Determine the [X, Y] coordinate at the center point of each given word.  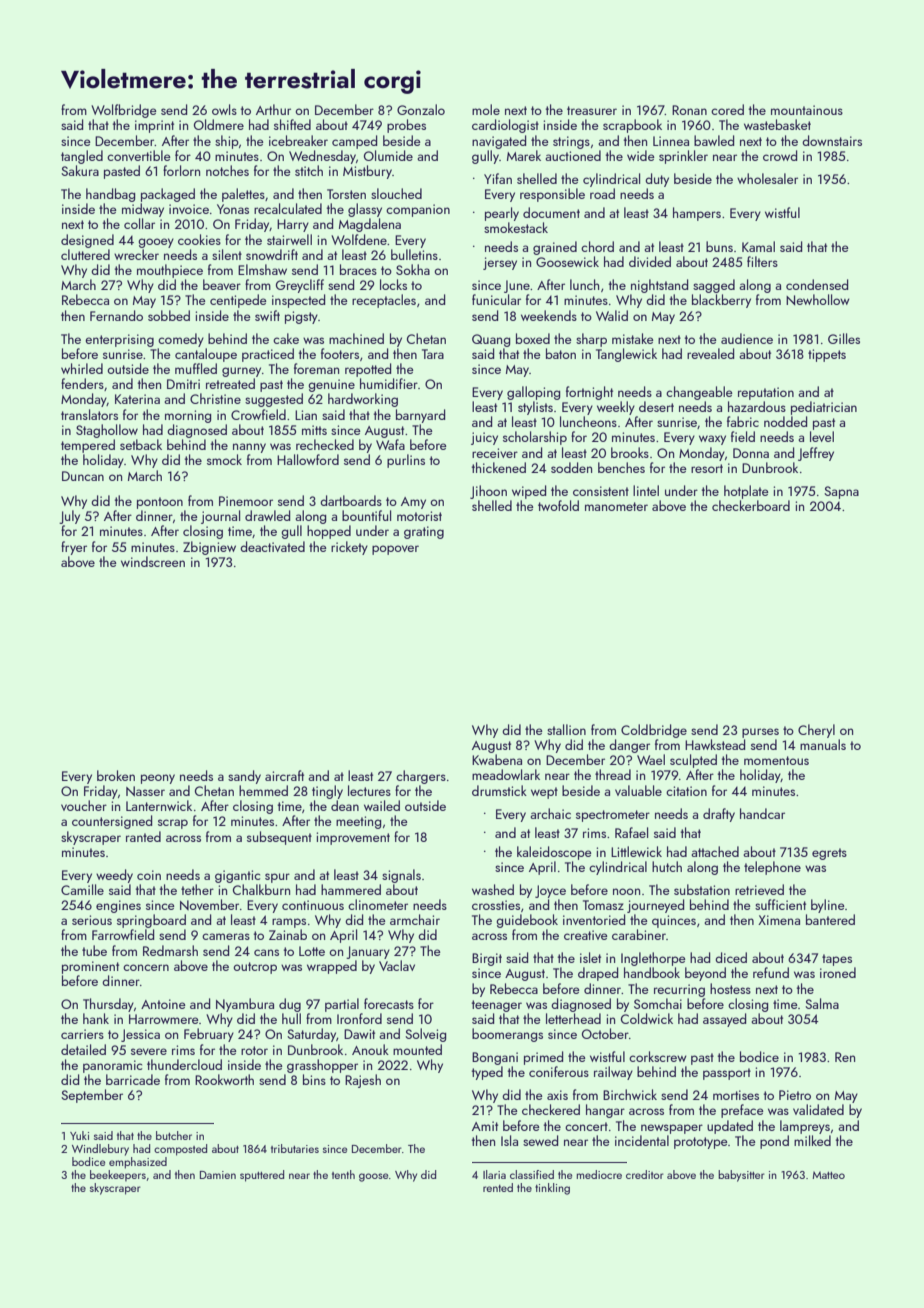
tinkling [552, 1189]
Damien [218, 1175]
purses [760, 733]
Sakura [80, 170]
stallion [566, 729]
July [69, 517]
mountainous [807, 110]
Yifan [498, 178]
